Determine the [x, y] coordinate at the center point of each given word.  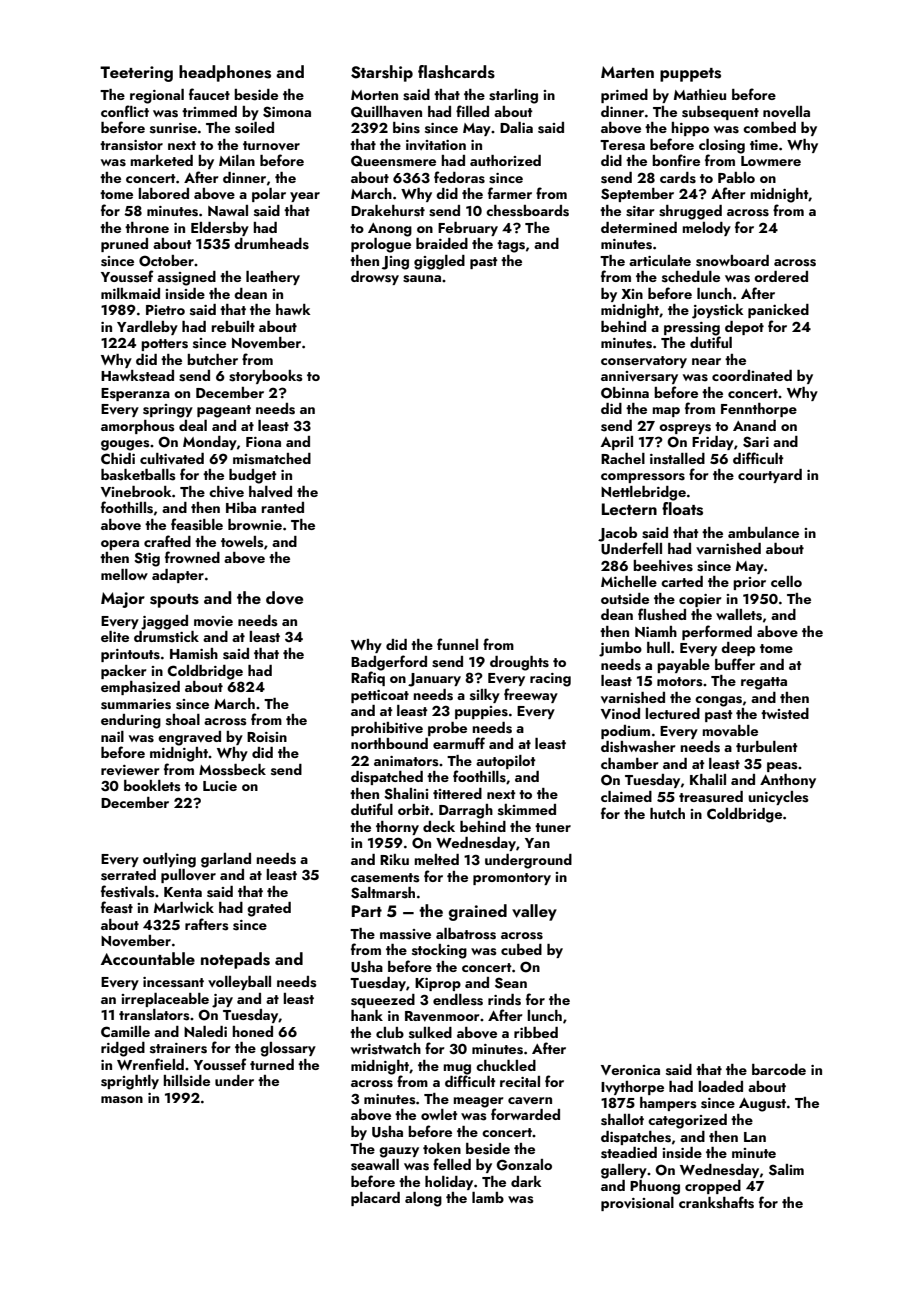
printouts [130, 655]
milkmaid [130, 293]
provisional [637, 1204]
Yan [537, 843]
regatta [764, 683]
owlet [439, 1114]
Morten [374, 95]
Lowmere [771, 161]
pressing [692, 329]
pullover [188, 876]
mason [122, 1100]
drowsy [375, 278]
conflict [125, 111]
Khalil [708, 779]
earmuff [459, 743]
